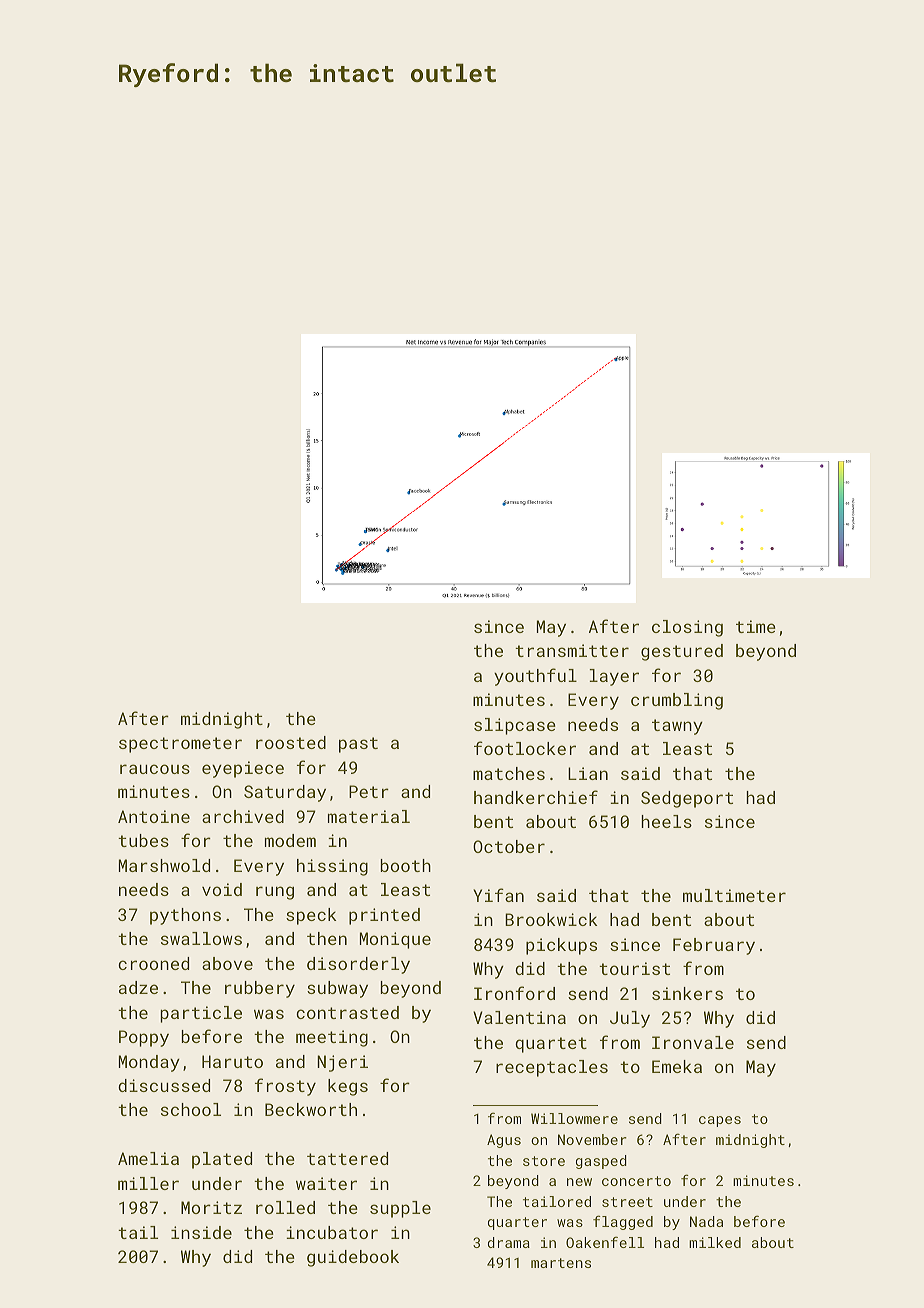 The image size is (924, 1308). Describe the element at coordinates (138, 987) in the image. I see `adze` at that location.
